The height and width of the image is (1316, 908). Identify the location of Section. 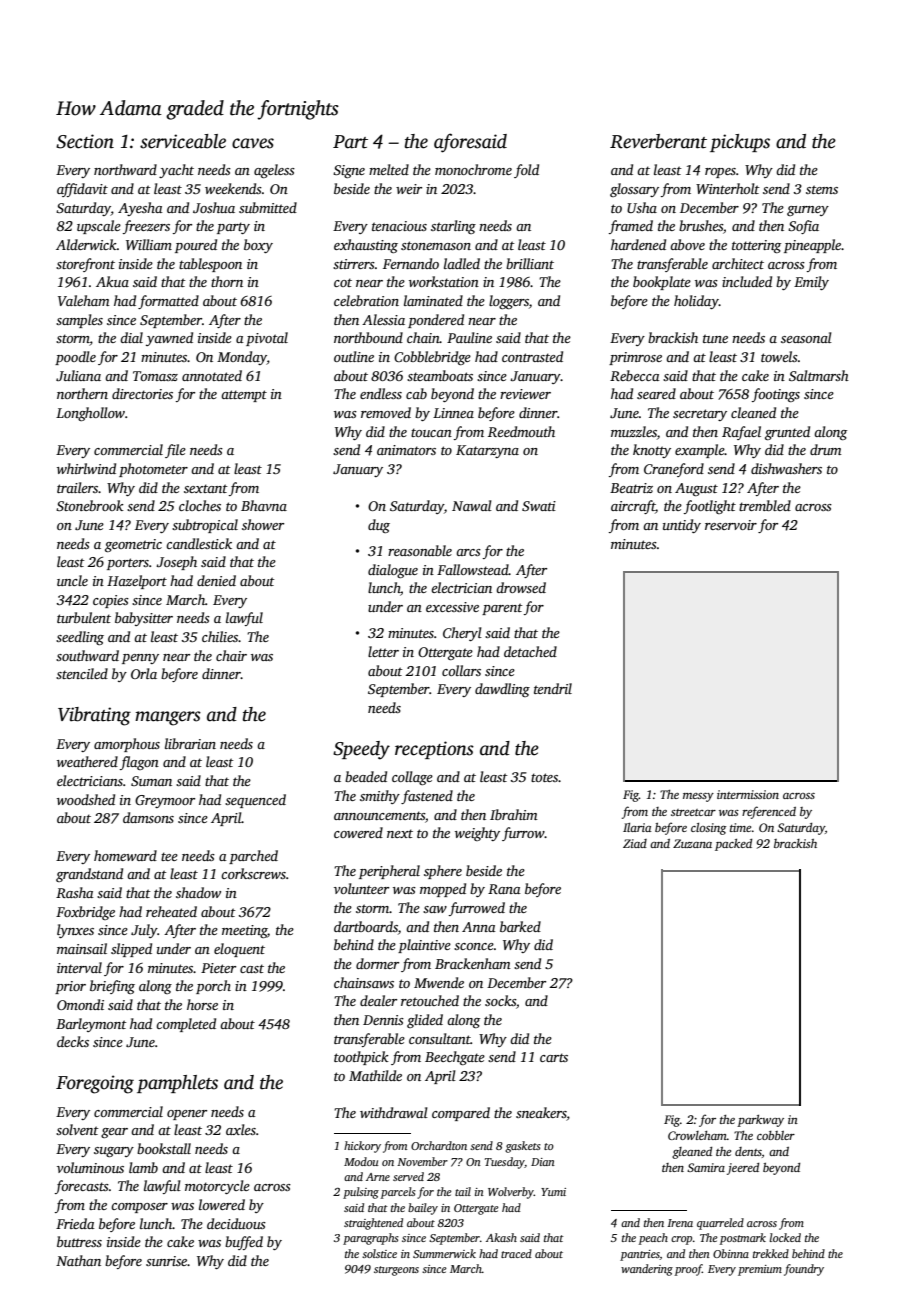
(85, 141).
